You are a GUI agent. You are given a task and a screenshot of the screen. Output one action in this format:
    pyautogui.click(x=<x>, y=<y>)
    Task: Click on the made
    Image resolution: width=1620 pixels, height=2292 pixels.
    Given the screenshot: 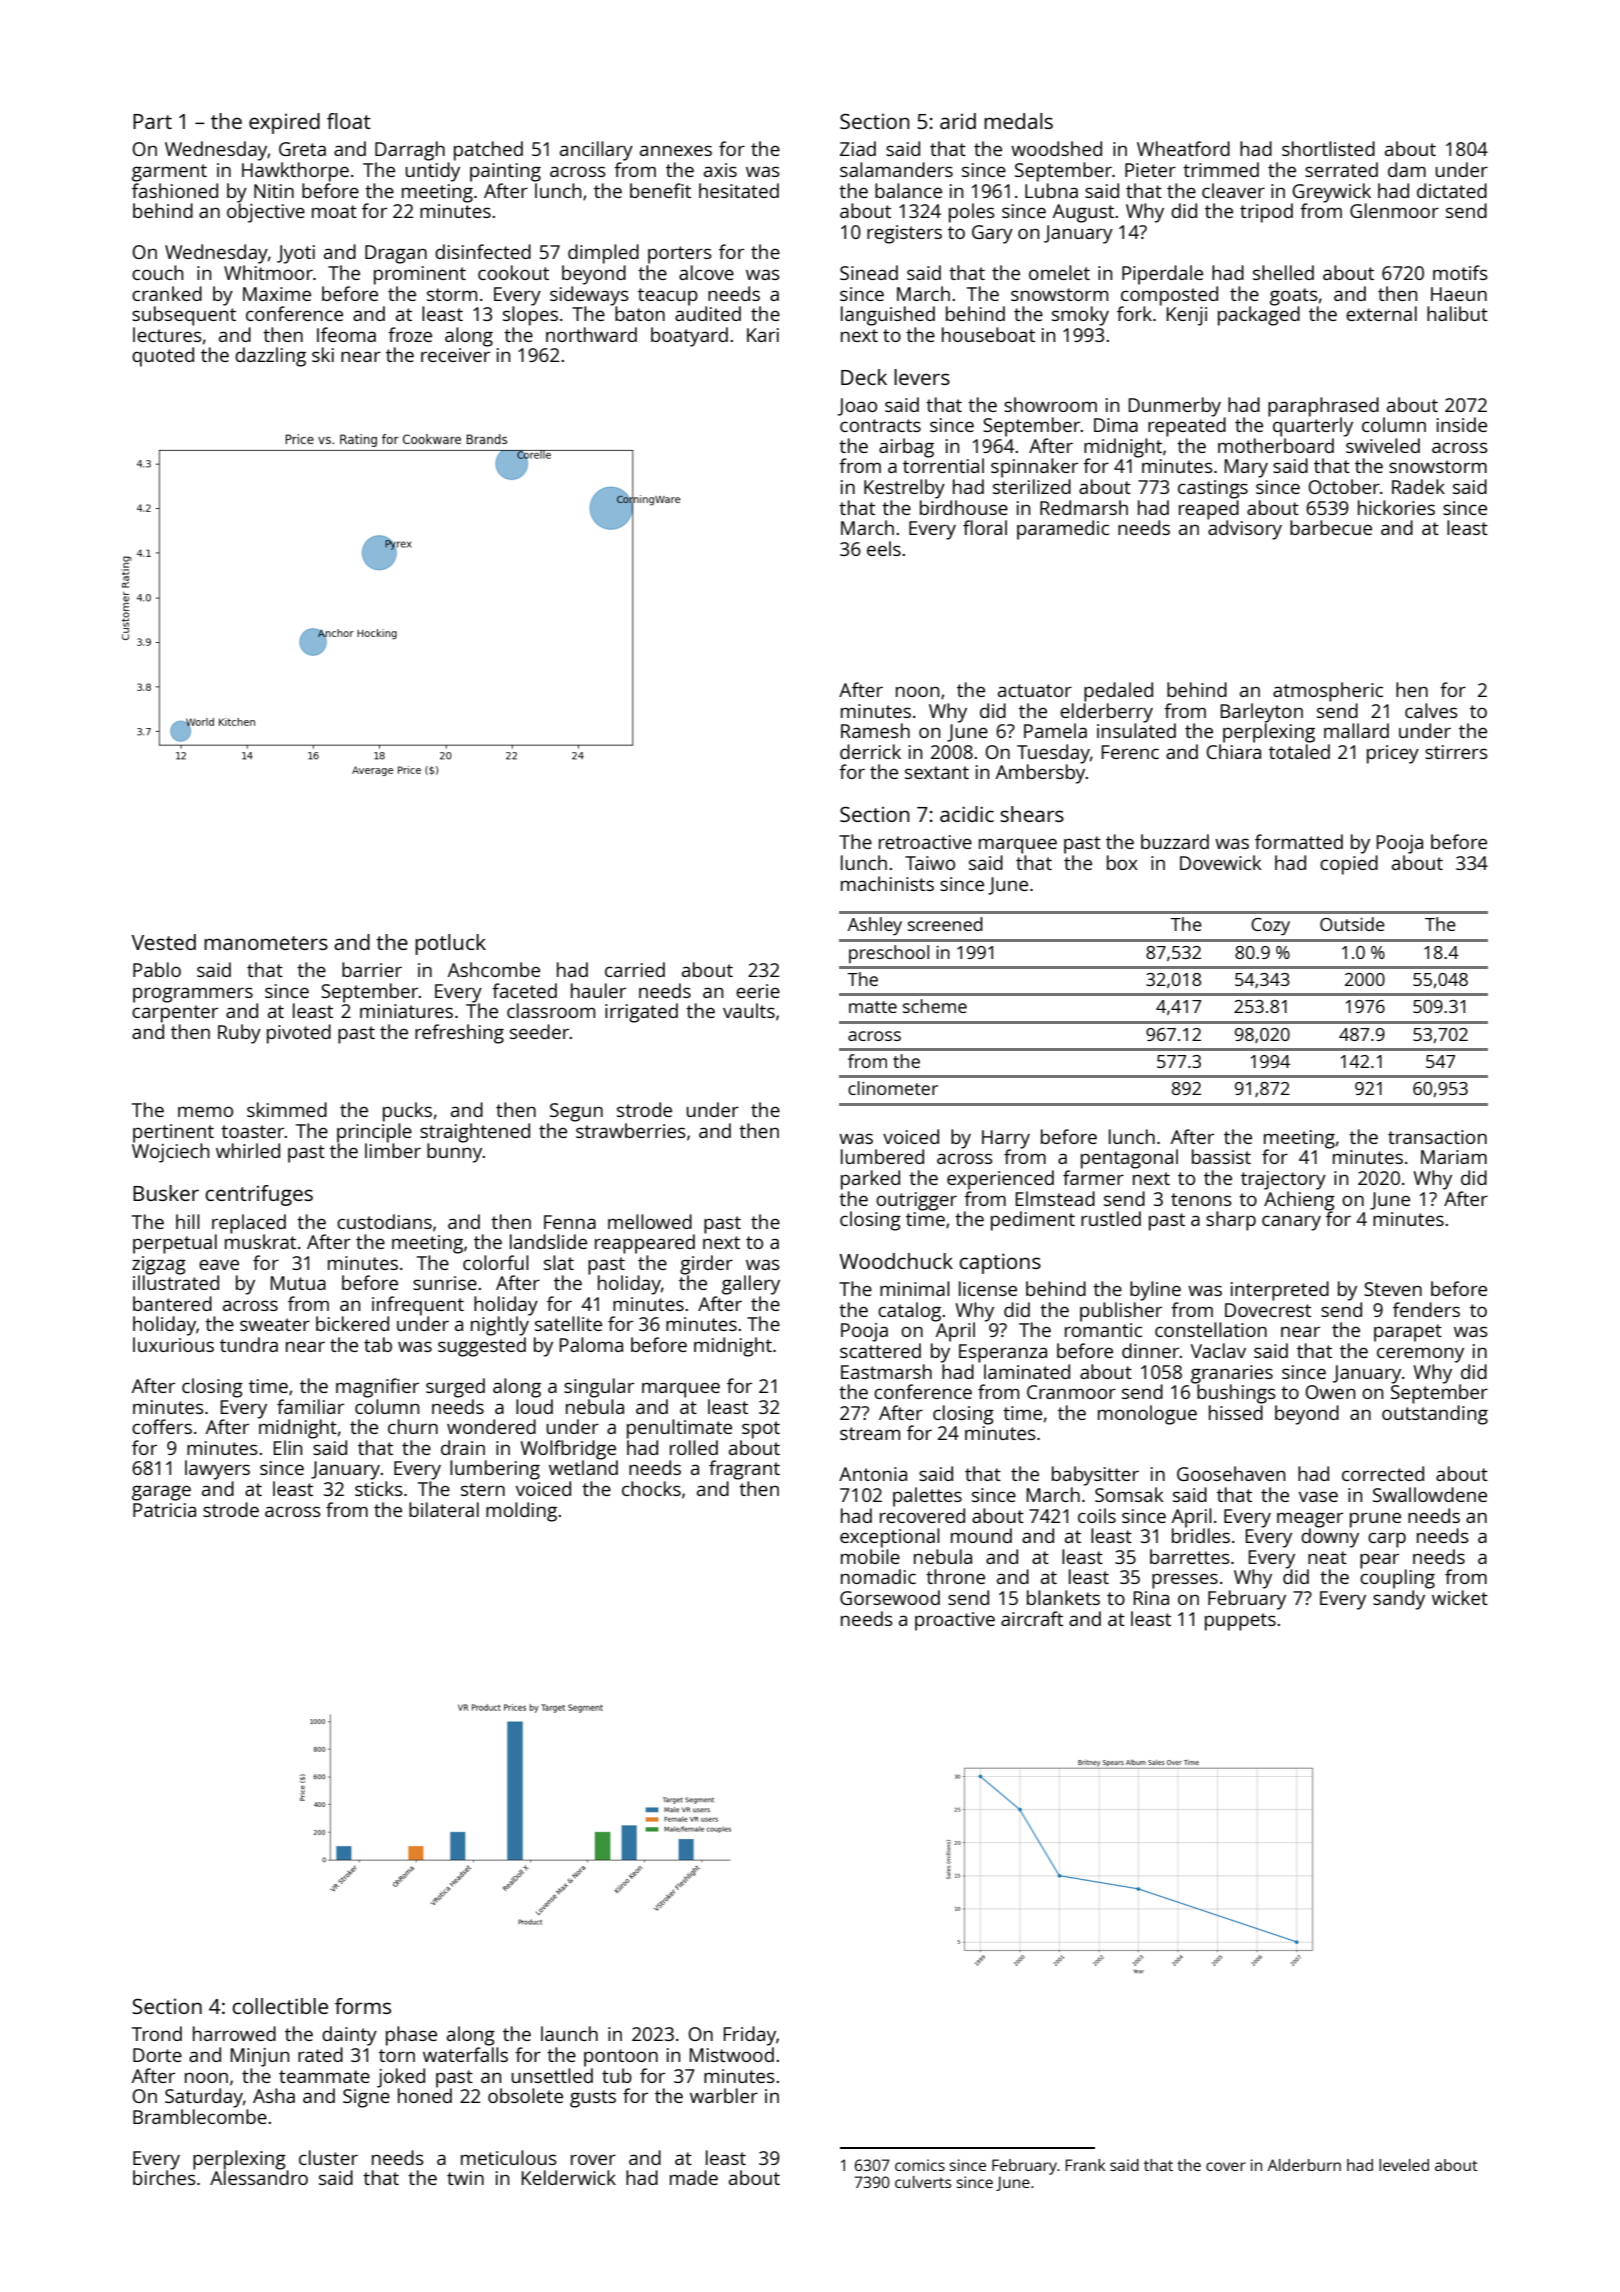 What is the action you would take?
    pyautogui.click(x=694, y=2177)
